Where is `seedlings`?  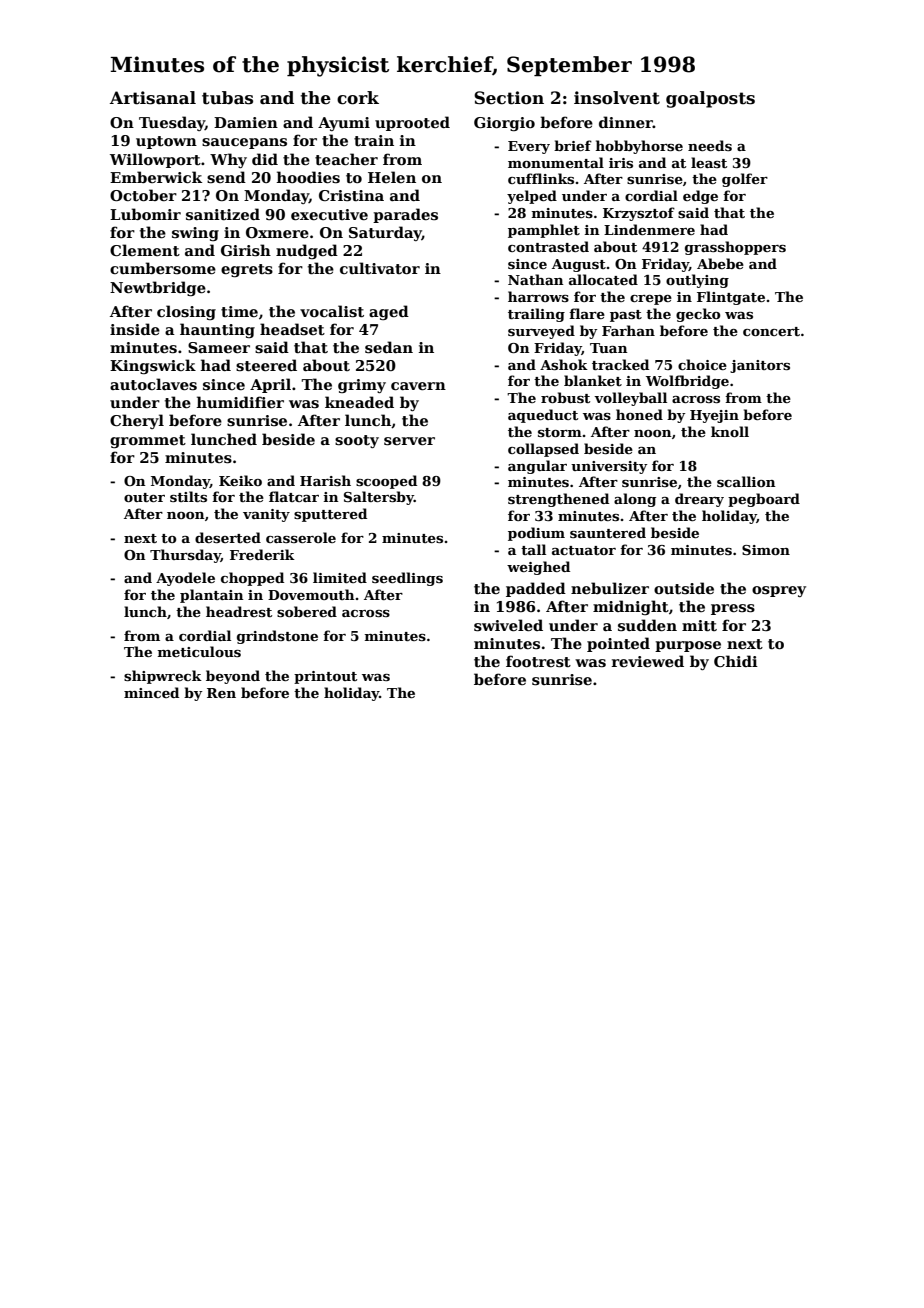
seedlings is located at coordinates (407, 579).
